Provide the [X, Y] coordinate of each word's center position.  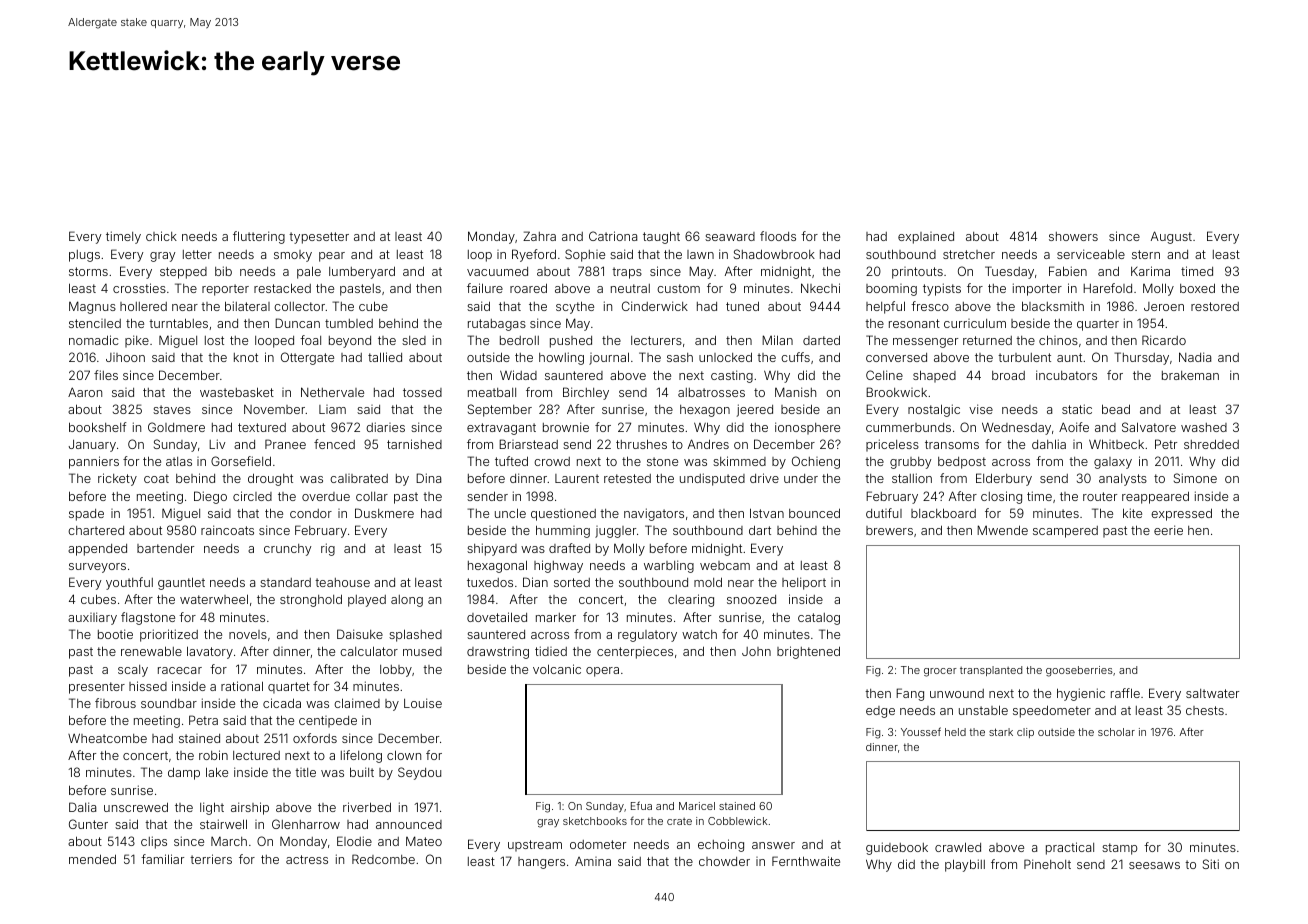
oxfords [315, 738]
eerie [1168, 530]
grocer [940, 672]
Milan [777, 340]
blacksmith [1053, 306]
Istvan [767, 513]
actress [307, 859]
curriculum [975, 323]
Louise [423, 703]
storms [88, 271]
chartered [96, 530]
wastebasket [237, 392]
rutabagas [497, 325]
